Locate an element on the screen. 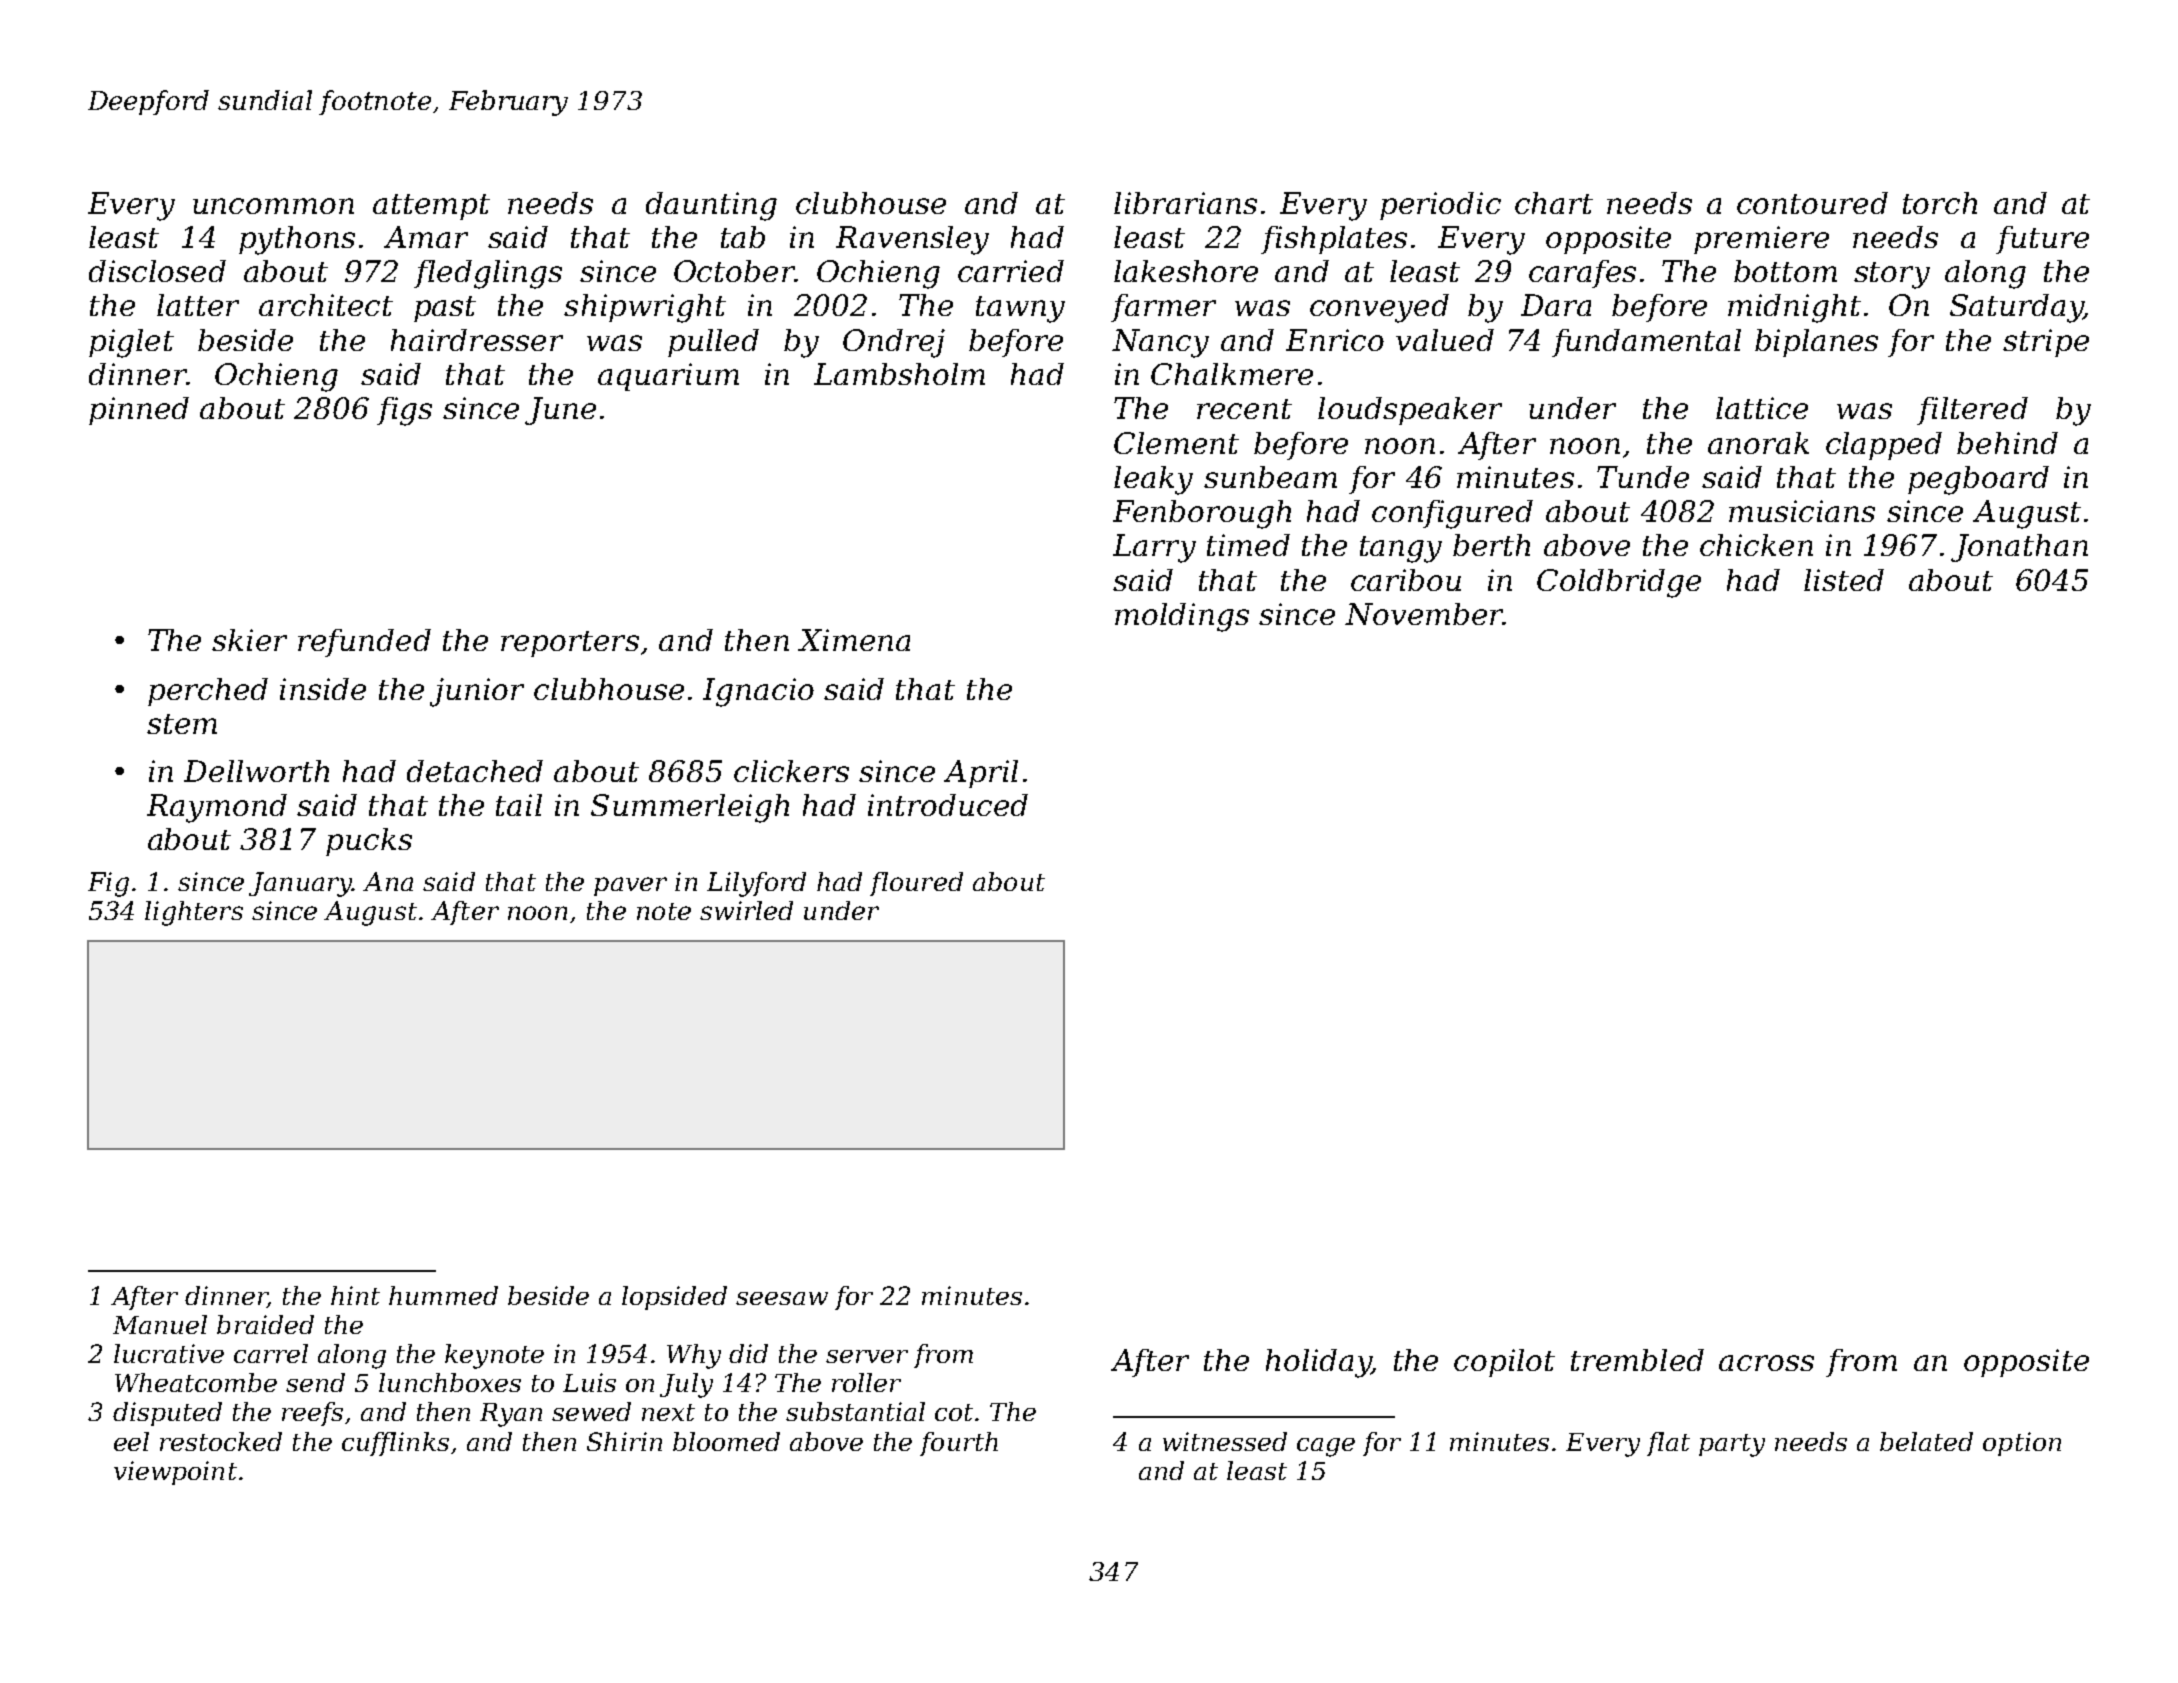 The width and height of the screenshot is (2178, 1683). reporters is located at coordinates (570, 644).
